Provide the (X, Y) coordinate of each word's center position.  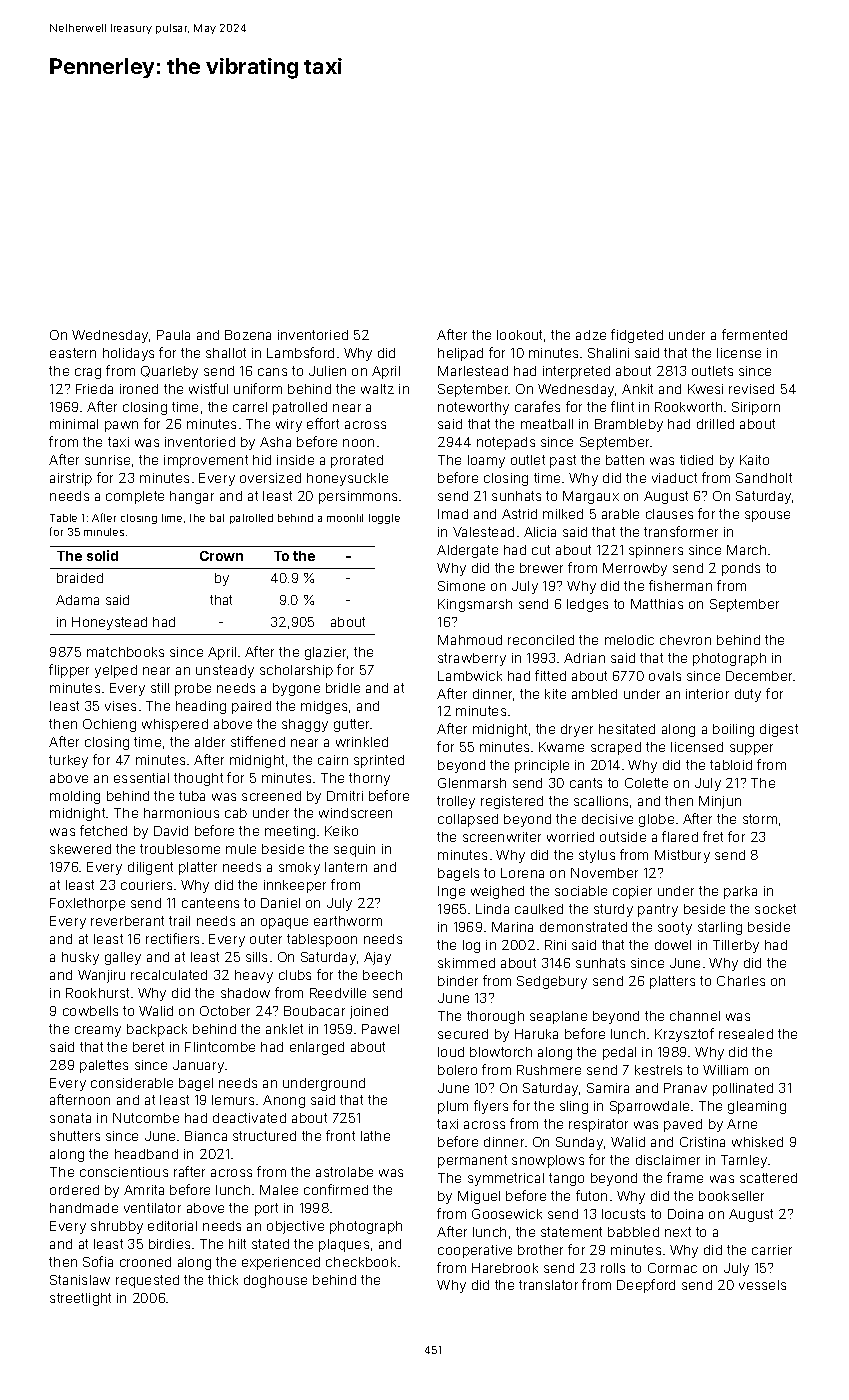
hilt (237, 1244)
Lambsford (300, 352)
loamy (486, 461)
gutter (352, 725)
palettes (104, 1066)
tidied (696, 460)
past (563, 461)
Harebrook (505, 1268)
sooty (675, 928)
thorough (495, 1017)
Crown (221, 556)
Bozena (248, 335)
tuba (192, 796)
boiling (733, 730)
